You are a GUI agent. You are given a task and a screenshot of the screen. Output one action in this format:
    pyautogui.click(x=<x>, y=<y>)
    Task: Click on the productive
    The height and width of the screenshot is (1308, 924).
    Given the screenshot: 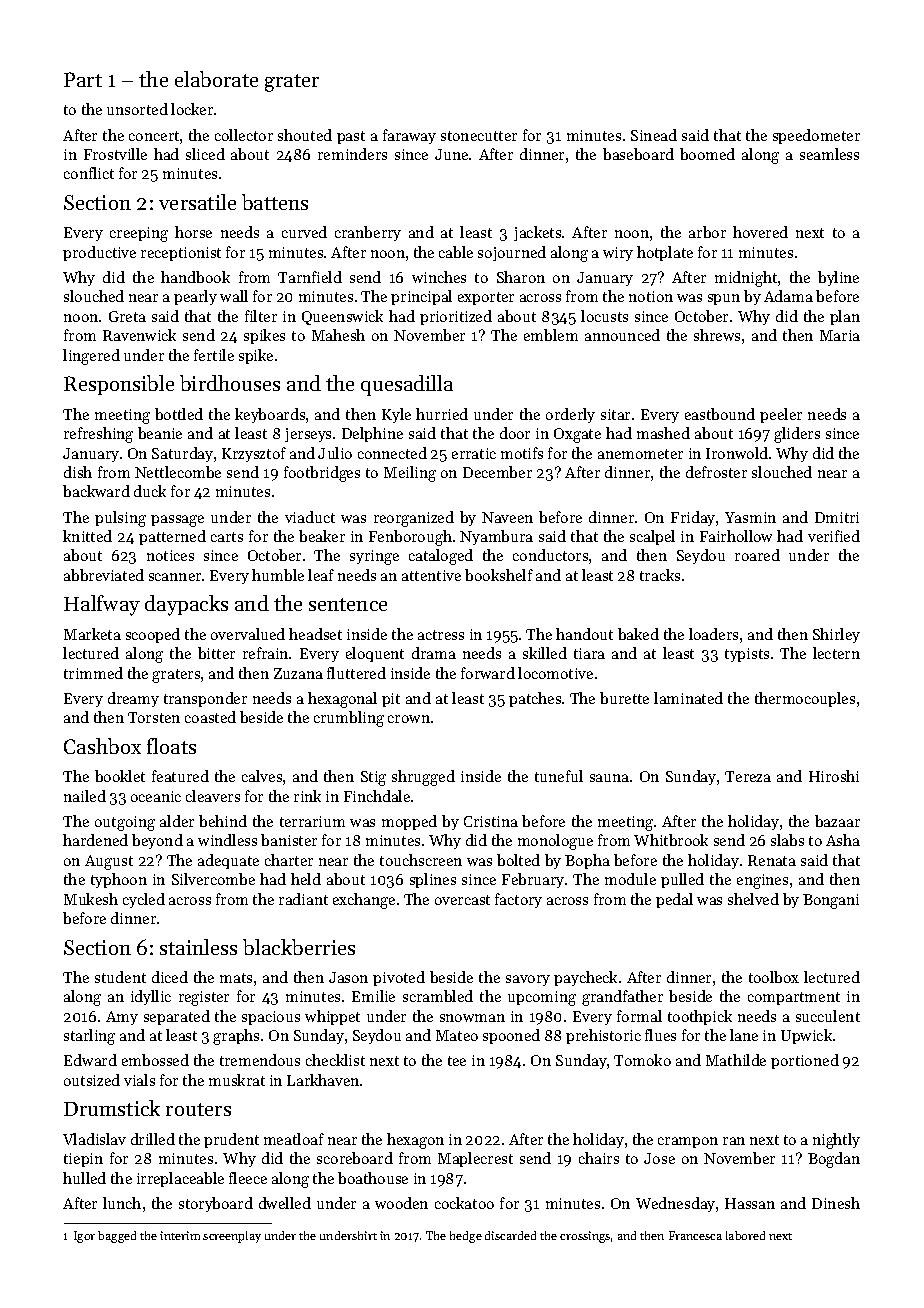 What is the action you would take?
    pyautogui.click(x=99, y=253)
